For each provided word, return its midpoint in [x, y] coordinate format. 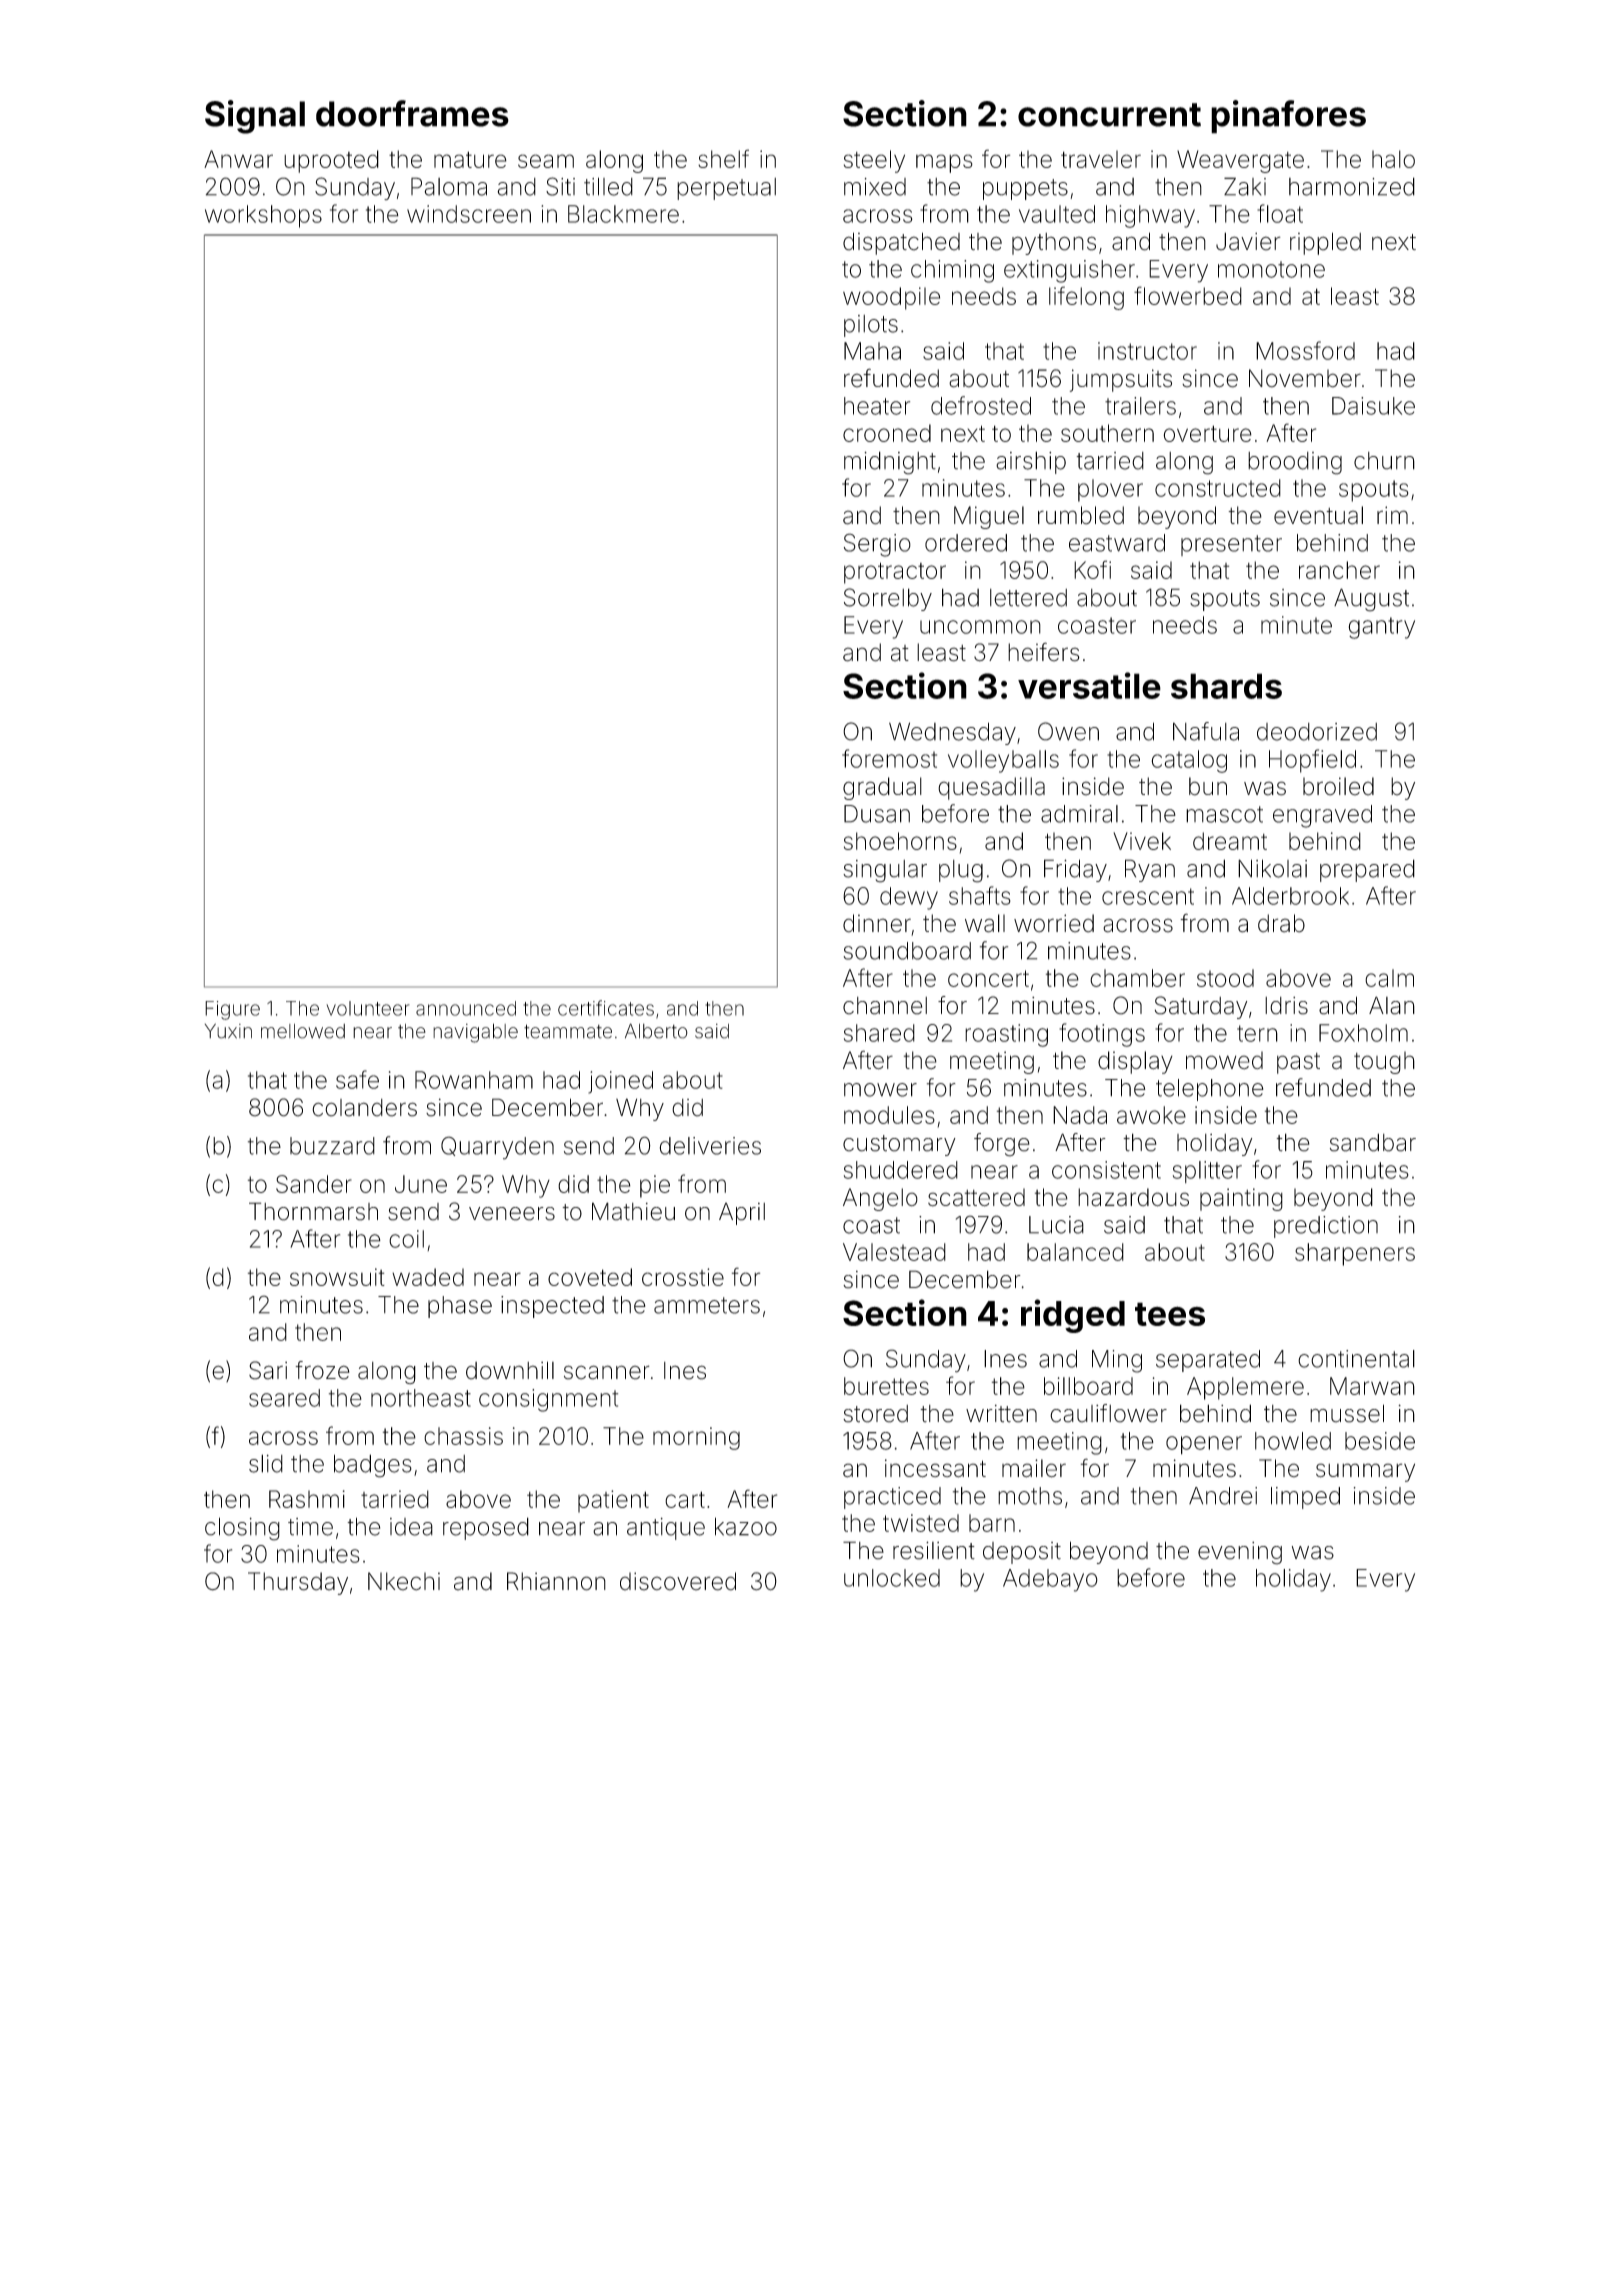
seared [284, 1398]
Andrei [1223, 1496]
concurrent [1109, 115]
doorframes [412, 113]
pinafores [1288, 117]
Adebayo [1050, 1580]
